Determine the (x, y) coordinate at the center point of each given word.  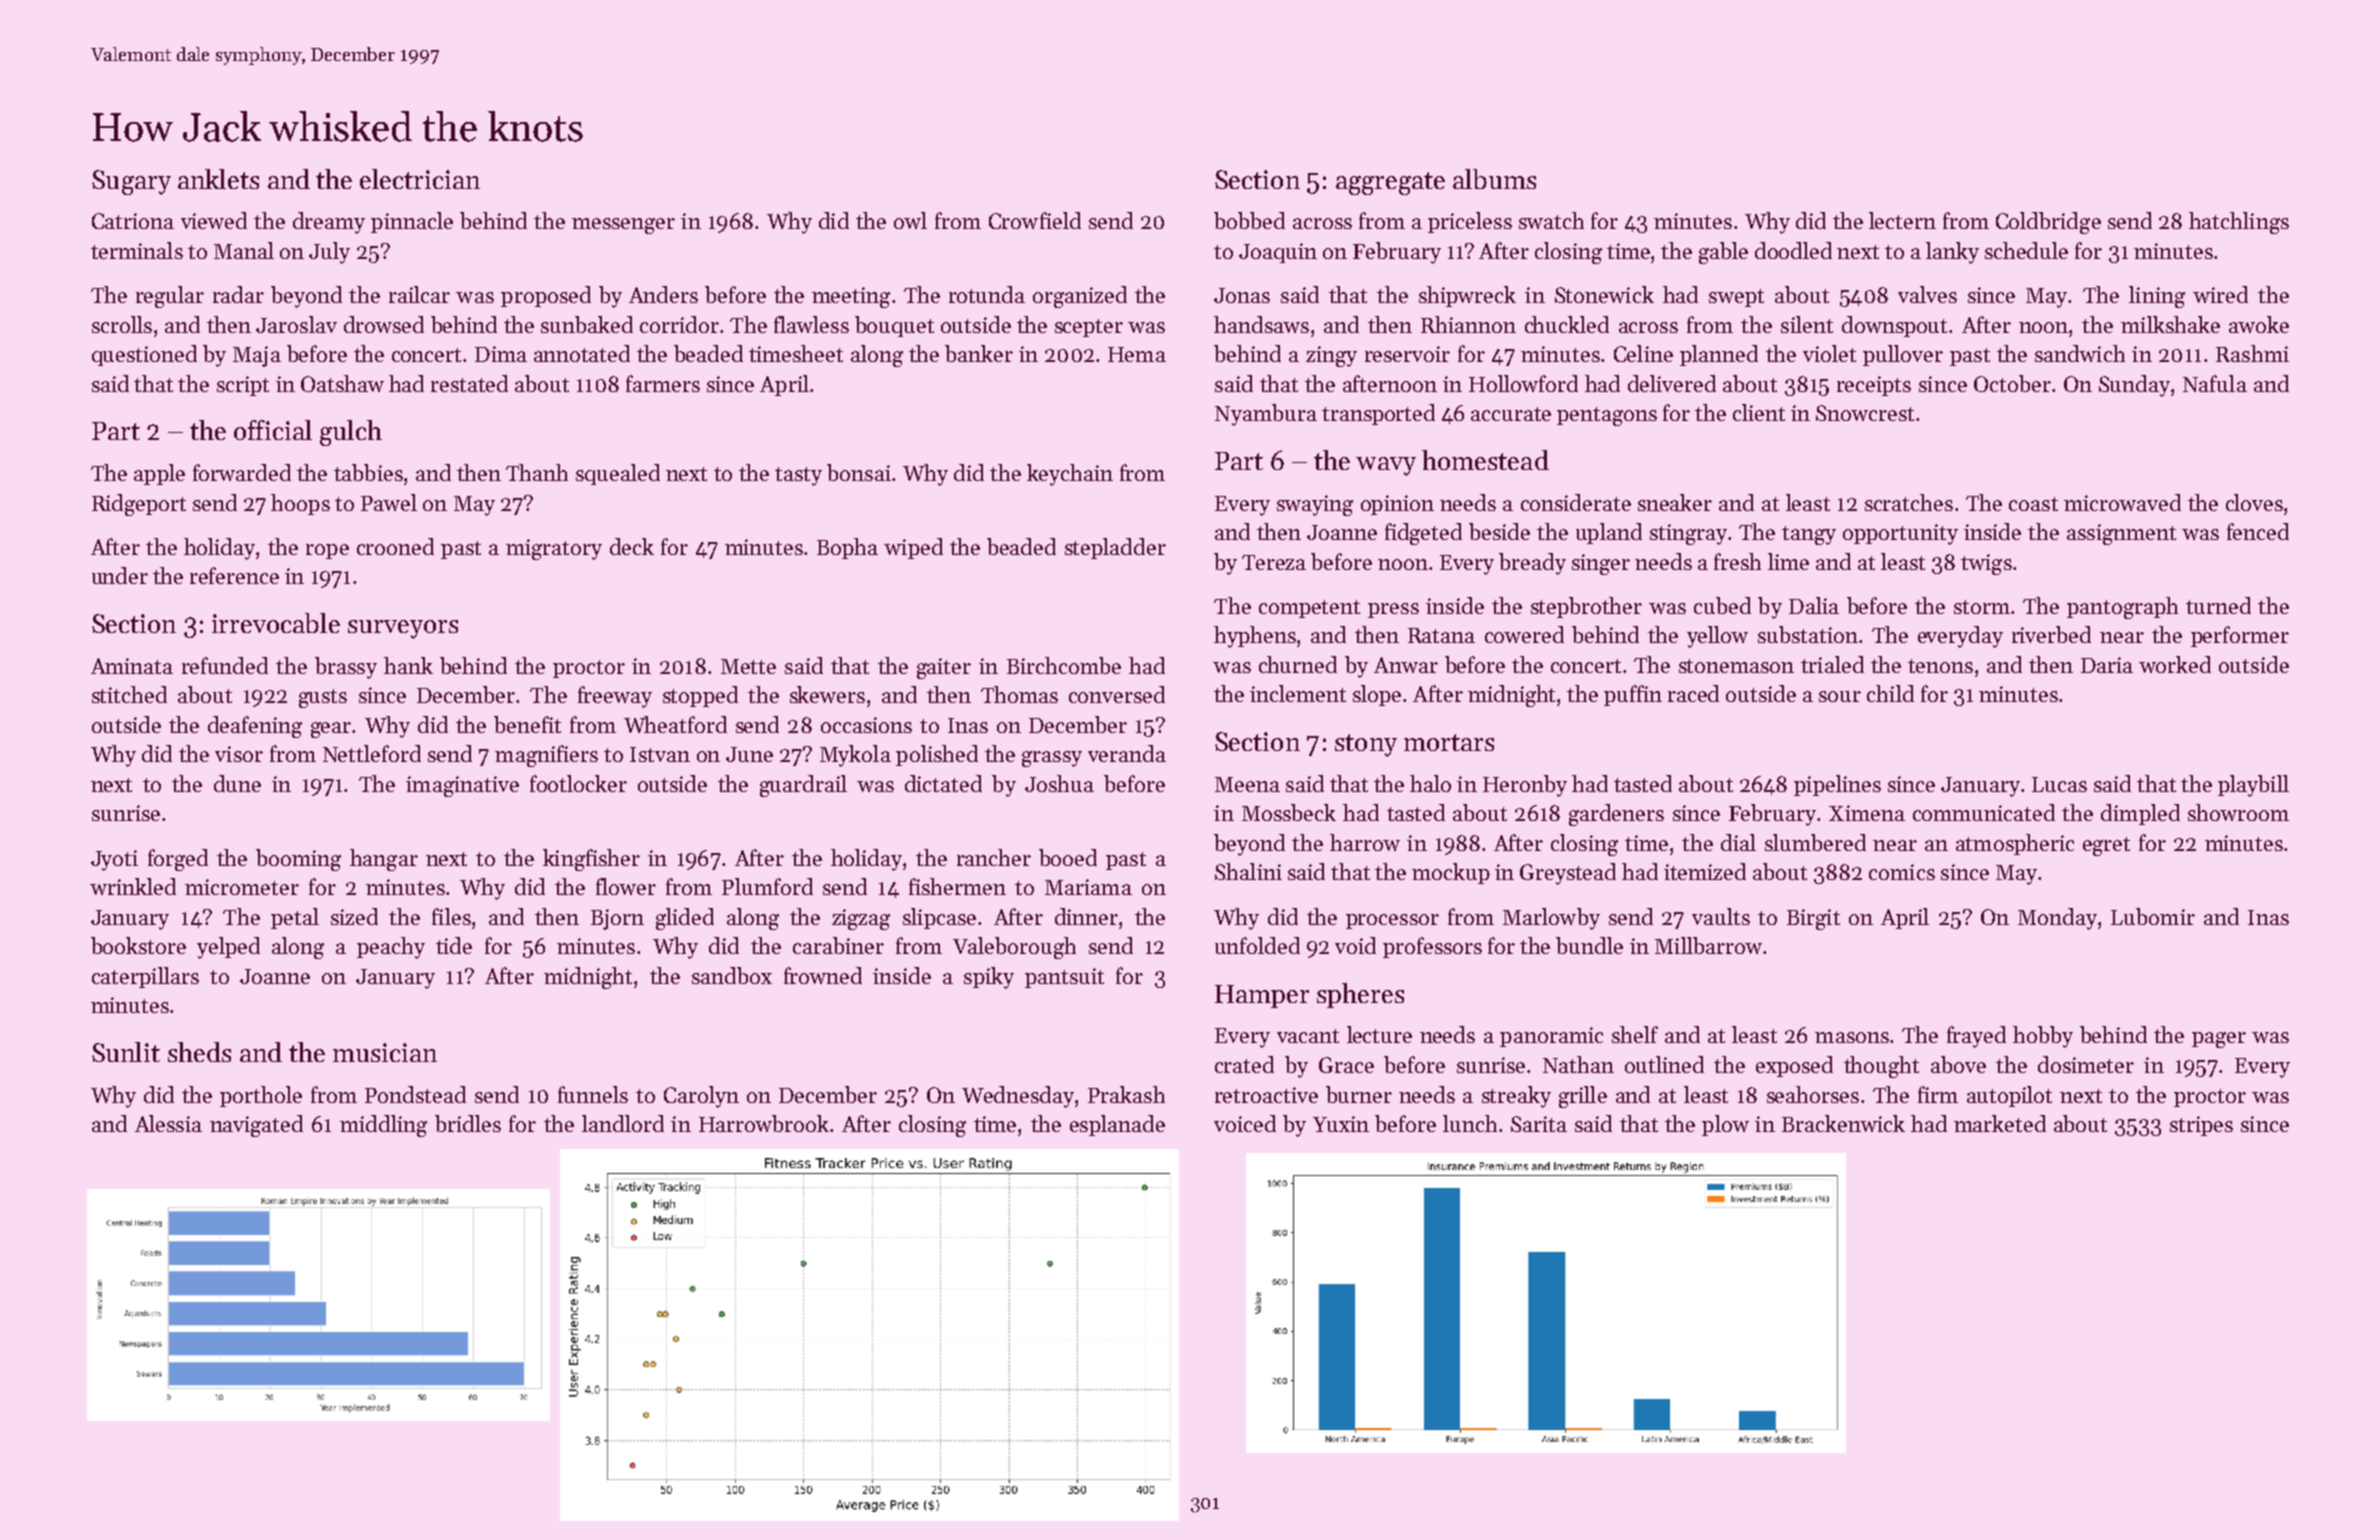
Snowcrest (1865, 413)
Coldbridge (2048, 223)
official (273, 430)
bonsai (859, 472)
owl (910, 220)
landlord (623, 1123)
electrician (420, 179)
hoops (300, 504)
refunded (225, 665)
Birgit (1813, 919)
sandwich (2080, 353)
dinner (1086, 916)
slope (1377, 695)
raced (1693, 693)
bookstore (138, 945)
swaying (1315, 505)
